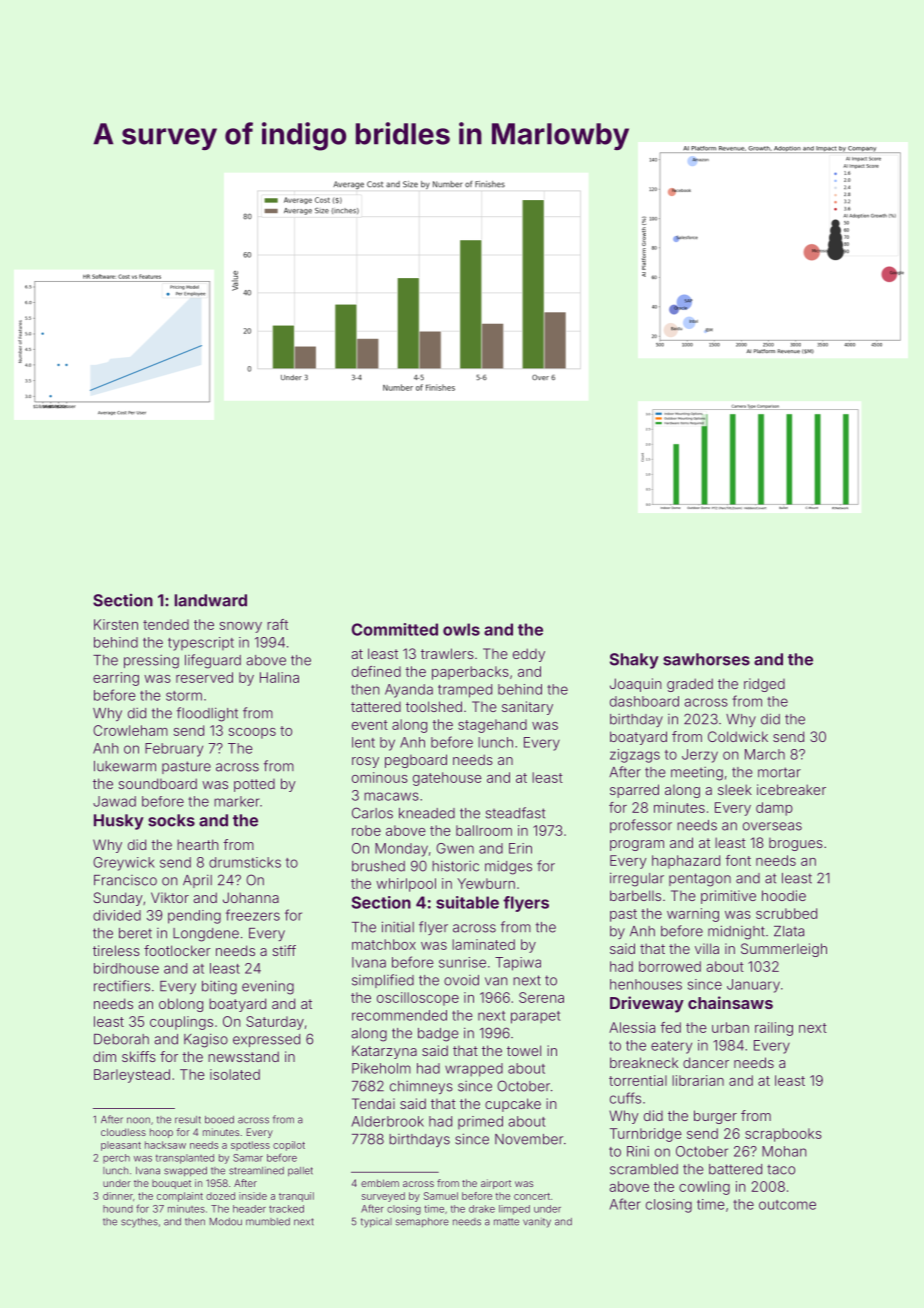 The height and width of the screenshot is (1308, 924). Describe the element at coordinates (249, 1209) in the screenshot. I see `header` at that location.
